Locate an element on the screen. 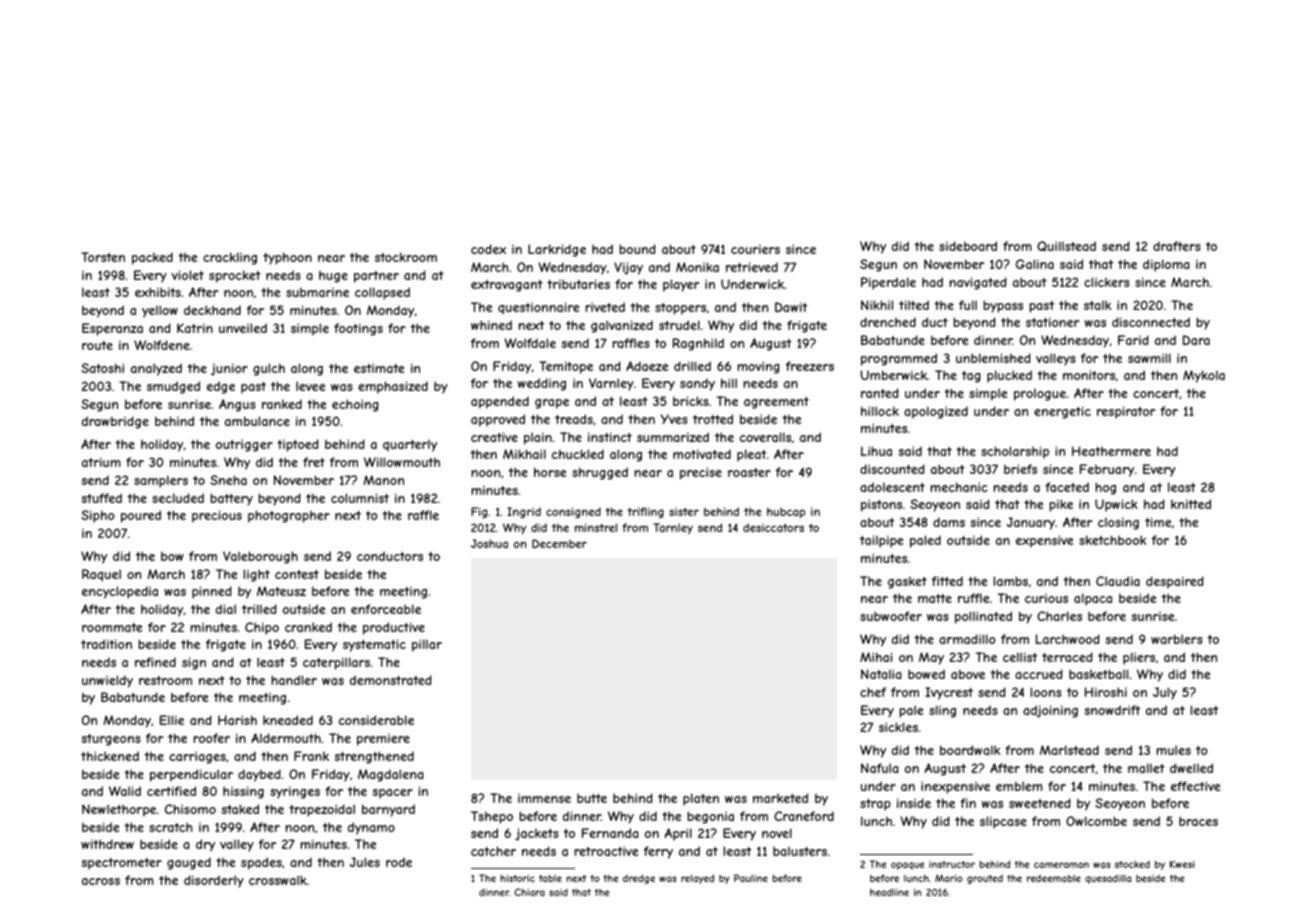  Willowmouth is located at coordinates (402, 462).
